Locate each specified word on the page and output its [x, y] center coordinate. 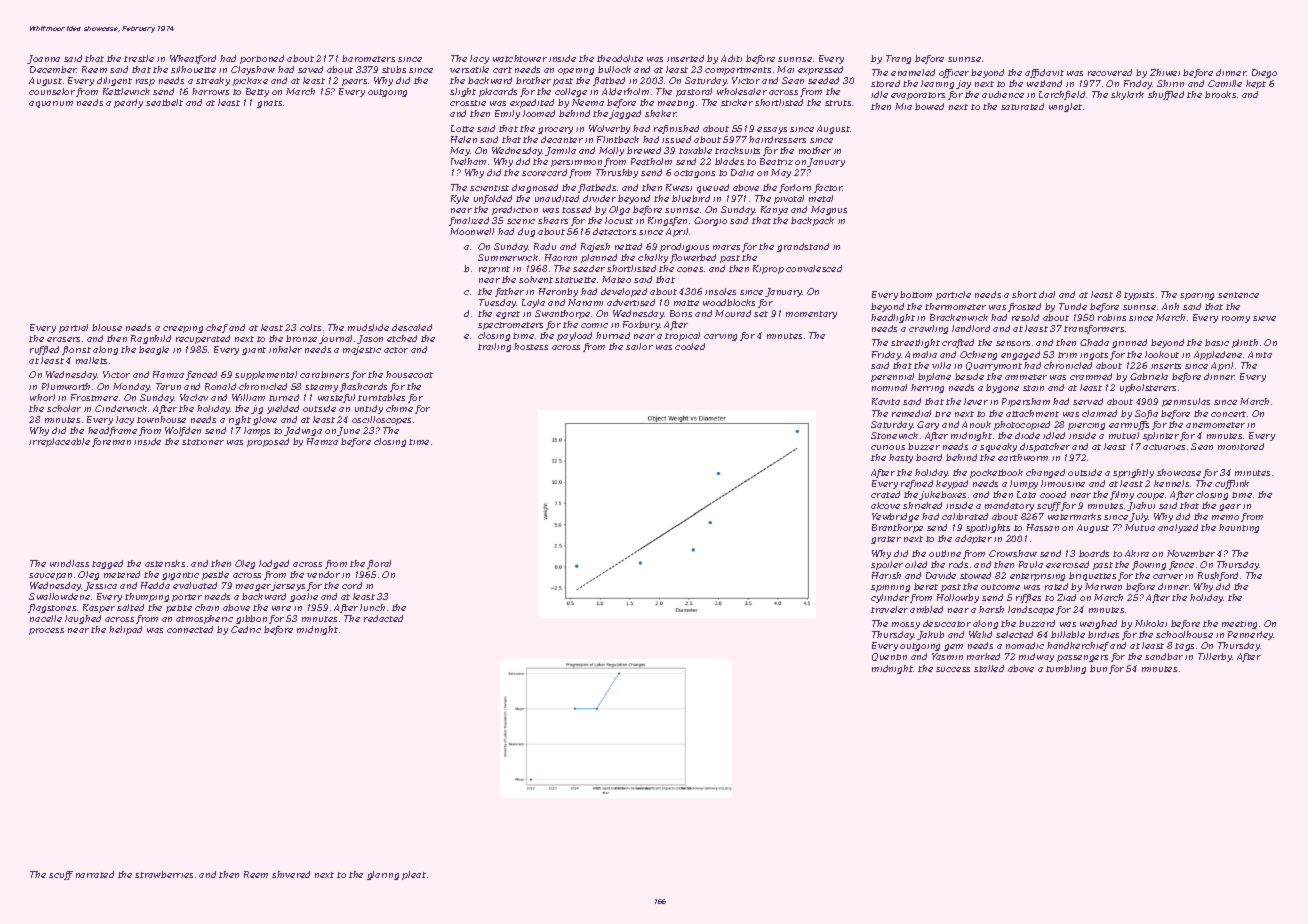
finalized [469, 221]
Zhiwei [1165, 72]
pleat [414, 875]
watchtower [520, 58]
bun [1098, 668]
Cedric [246, 629]
